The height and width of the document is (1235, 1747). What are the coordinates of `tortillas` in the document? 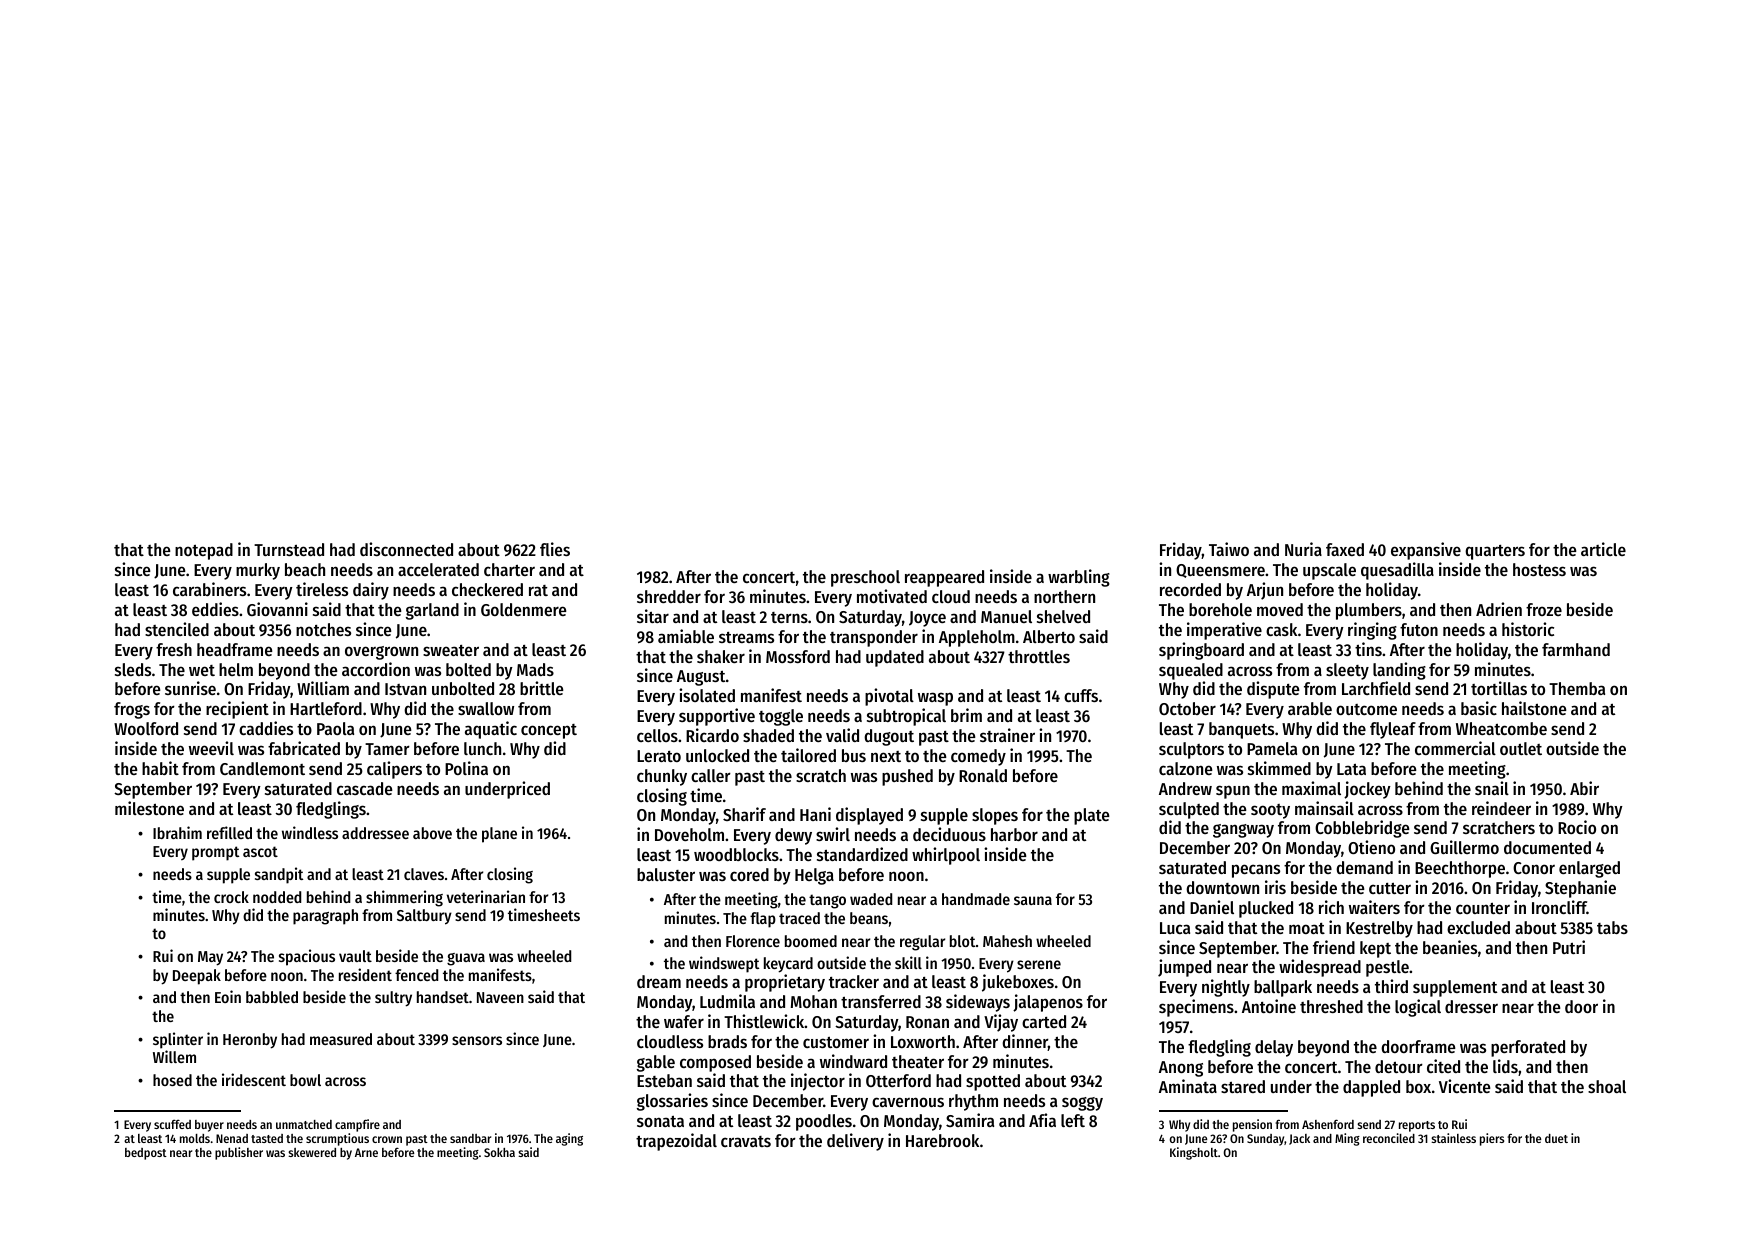 It's located at (1499, 688).
